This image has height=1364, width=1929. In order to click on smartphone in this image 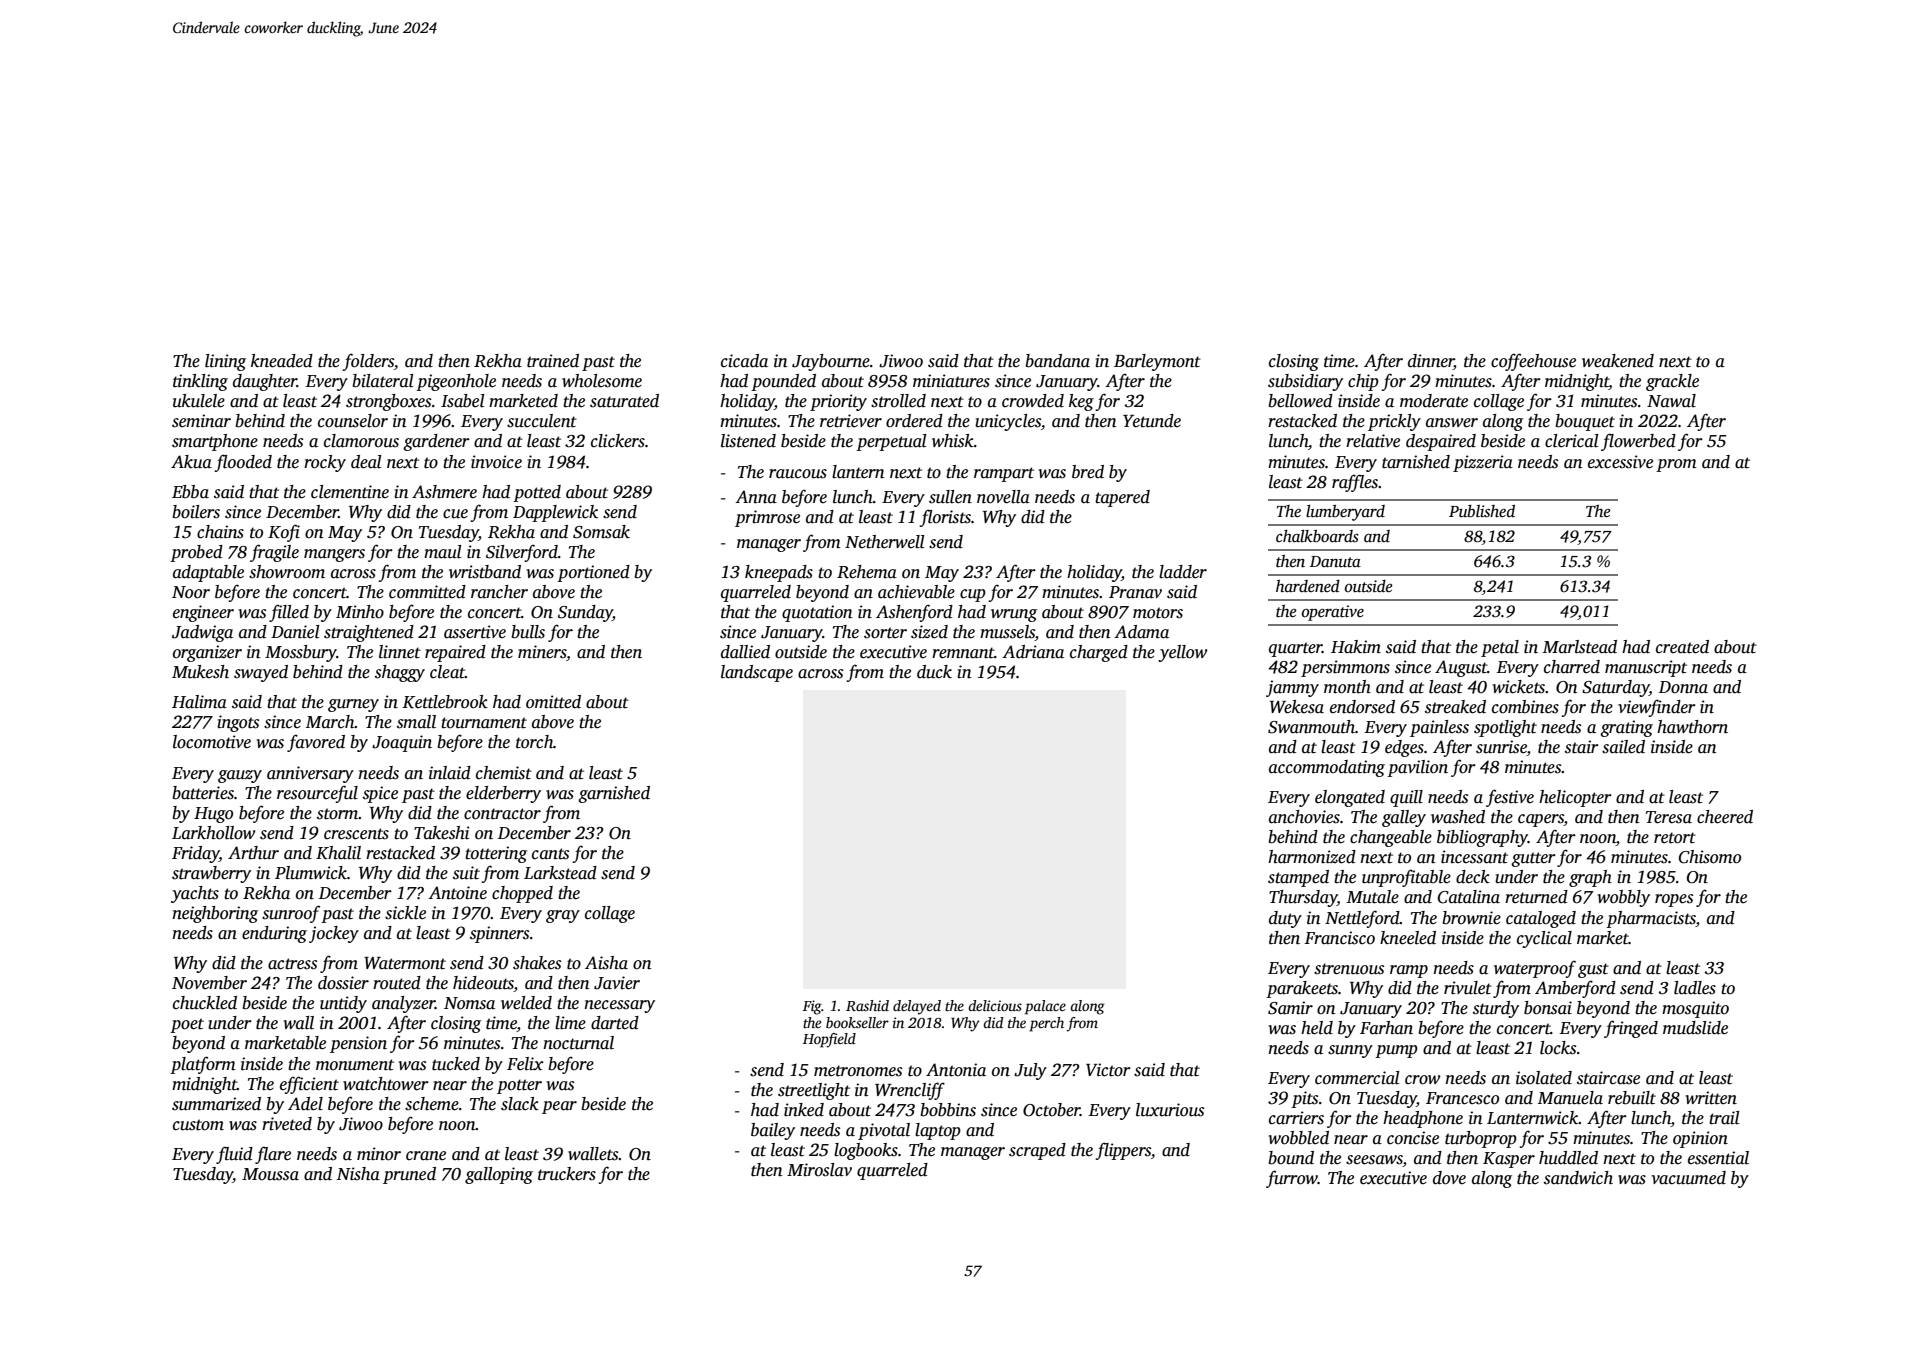, I will do `click(215, 442)`.
